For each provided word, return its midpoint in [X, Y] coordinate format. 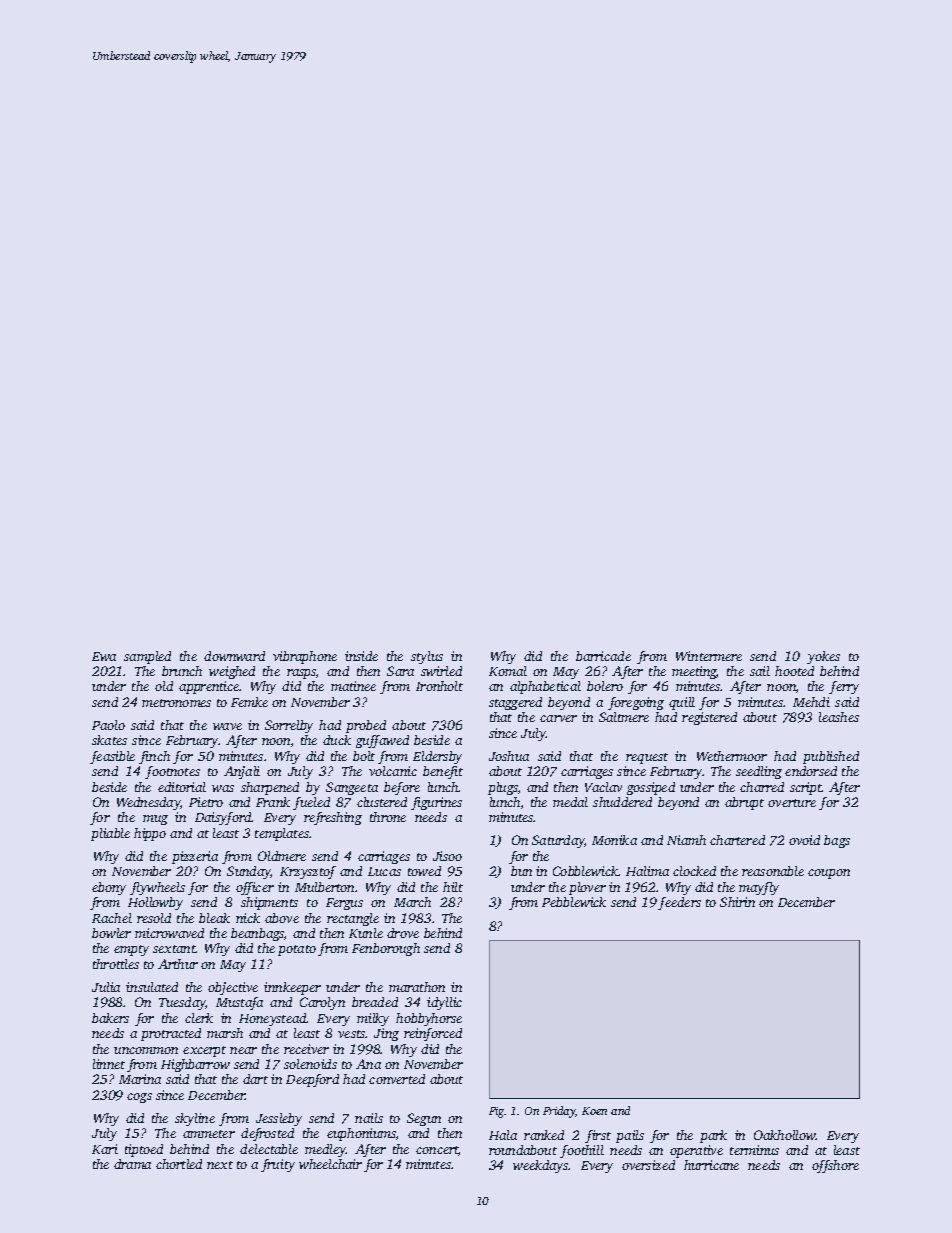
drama [132, 1164]
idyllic [444, 1003]
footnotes [172, 772]
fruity [278, 1165]
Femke [249, 702]
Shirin [737, 902]
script [806, 788]
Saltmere [624, 717]
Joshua [509, 756]
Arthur [178, 964]
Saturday [558, 841]
